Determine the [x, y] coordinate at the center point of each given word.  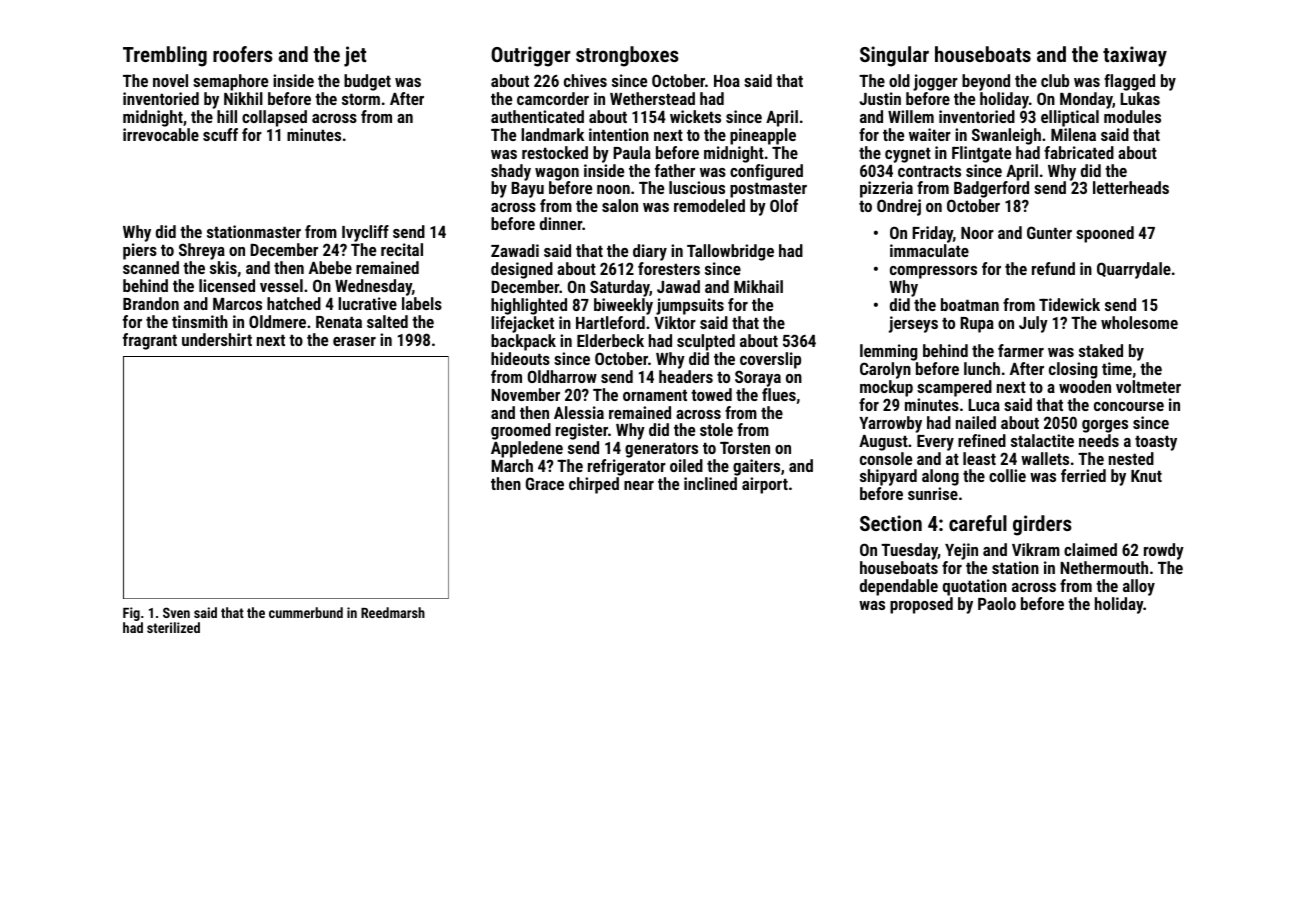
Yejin [961, 551]
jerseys [913, 324]
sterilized [173, 627]
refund [1053, 268]
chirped [594, 485]
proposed [921, 605]
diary [650, 252]
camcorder [553, 98]
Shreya [202, 251]
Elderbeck [610, 340]
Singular [894, 56]
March [512, 465]
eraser [354, 341]
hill [227, 116]
